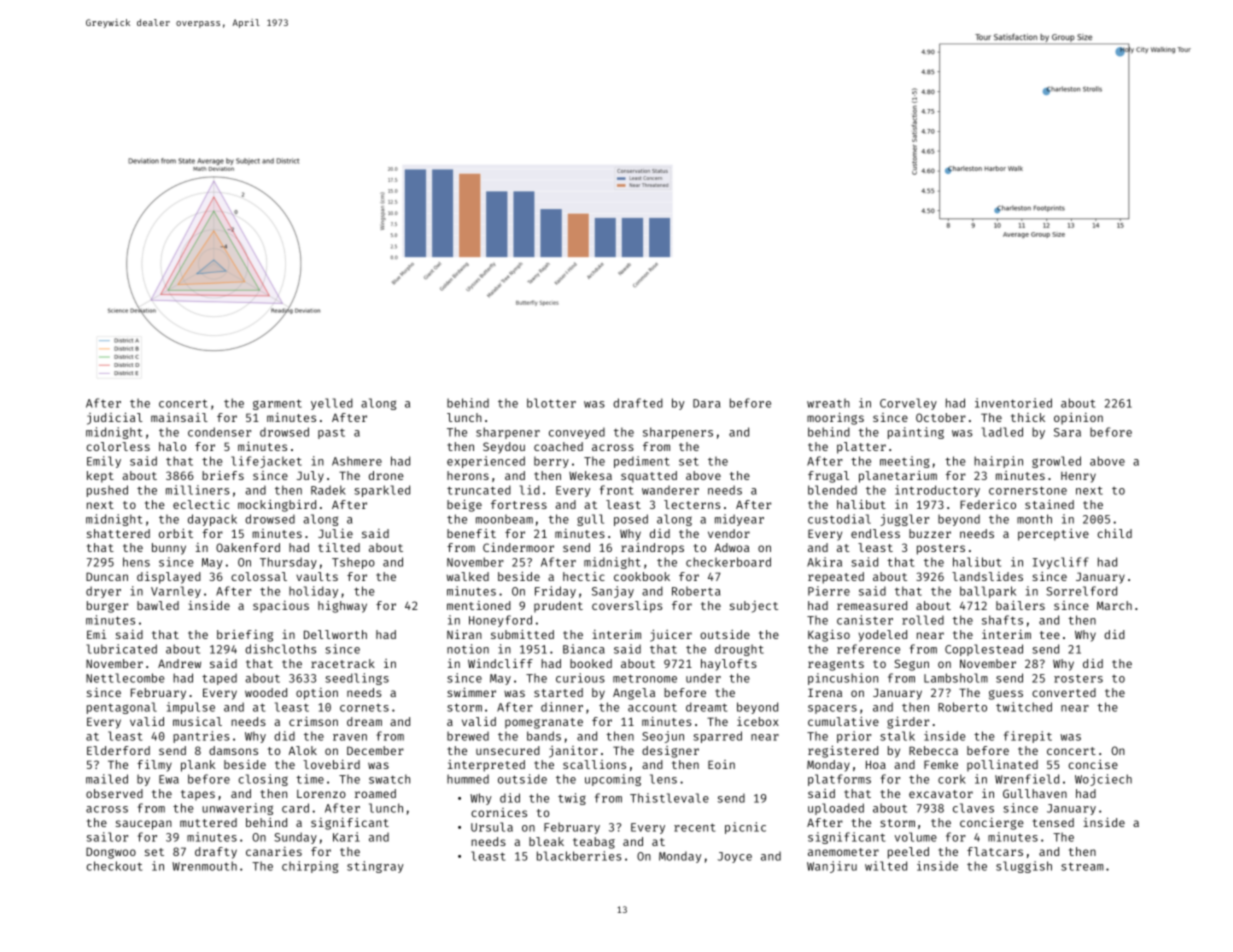 This document has height=952, width=1233. What do you see at coordinates (486, 462) in the document?
I see `experienced` at bounding box center [486, 462].
